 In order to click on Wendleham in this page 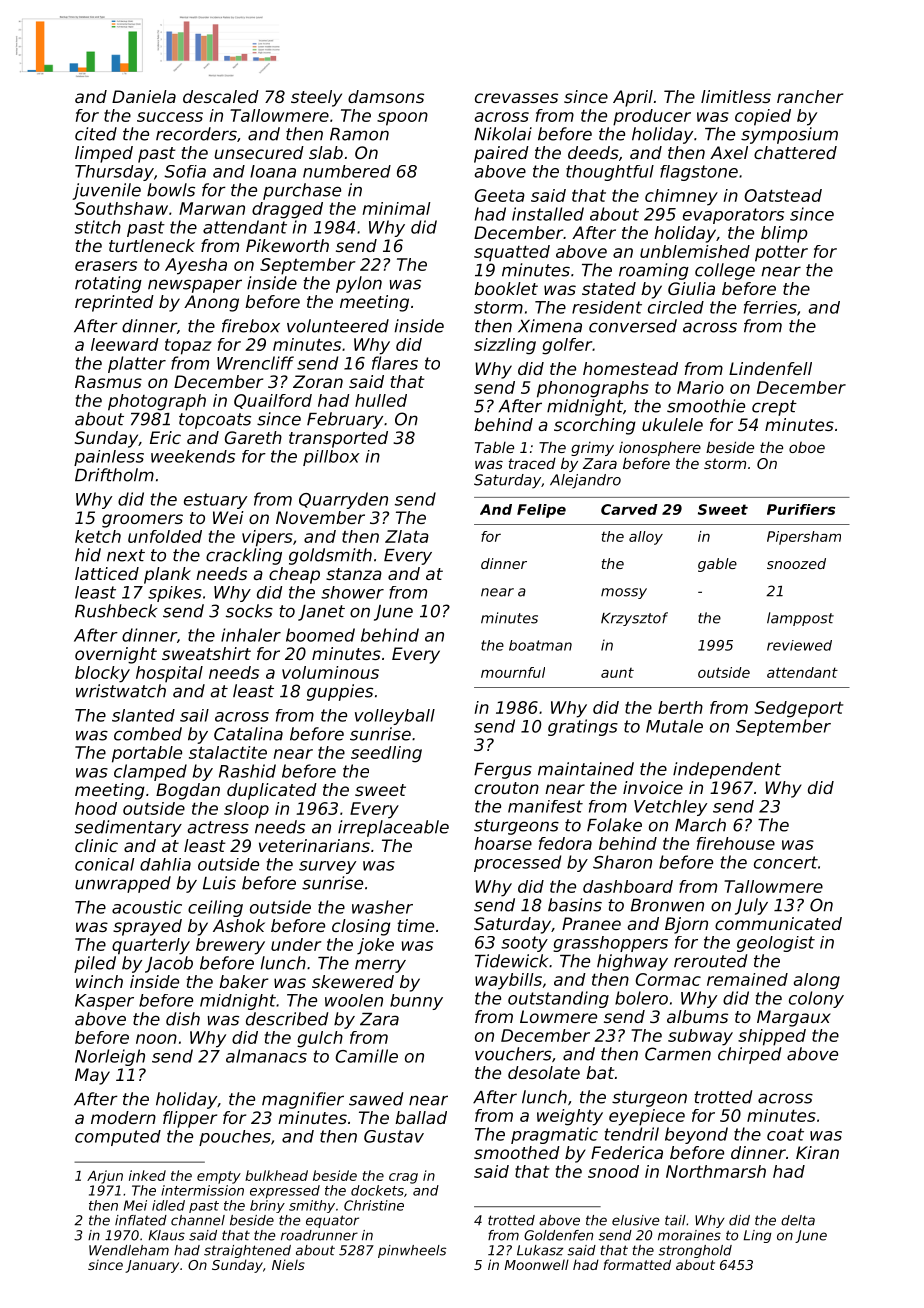, I will do `click(129, 1250)`.
